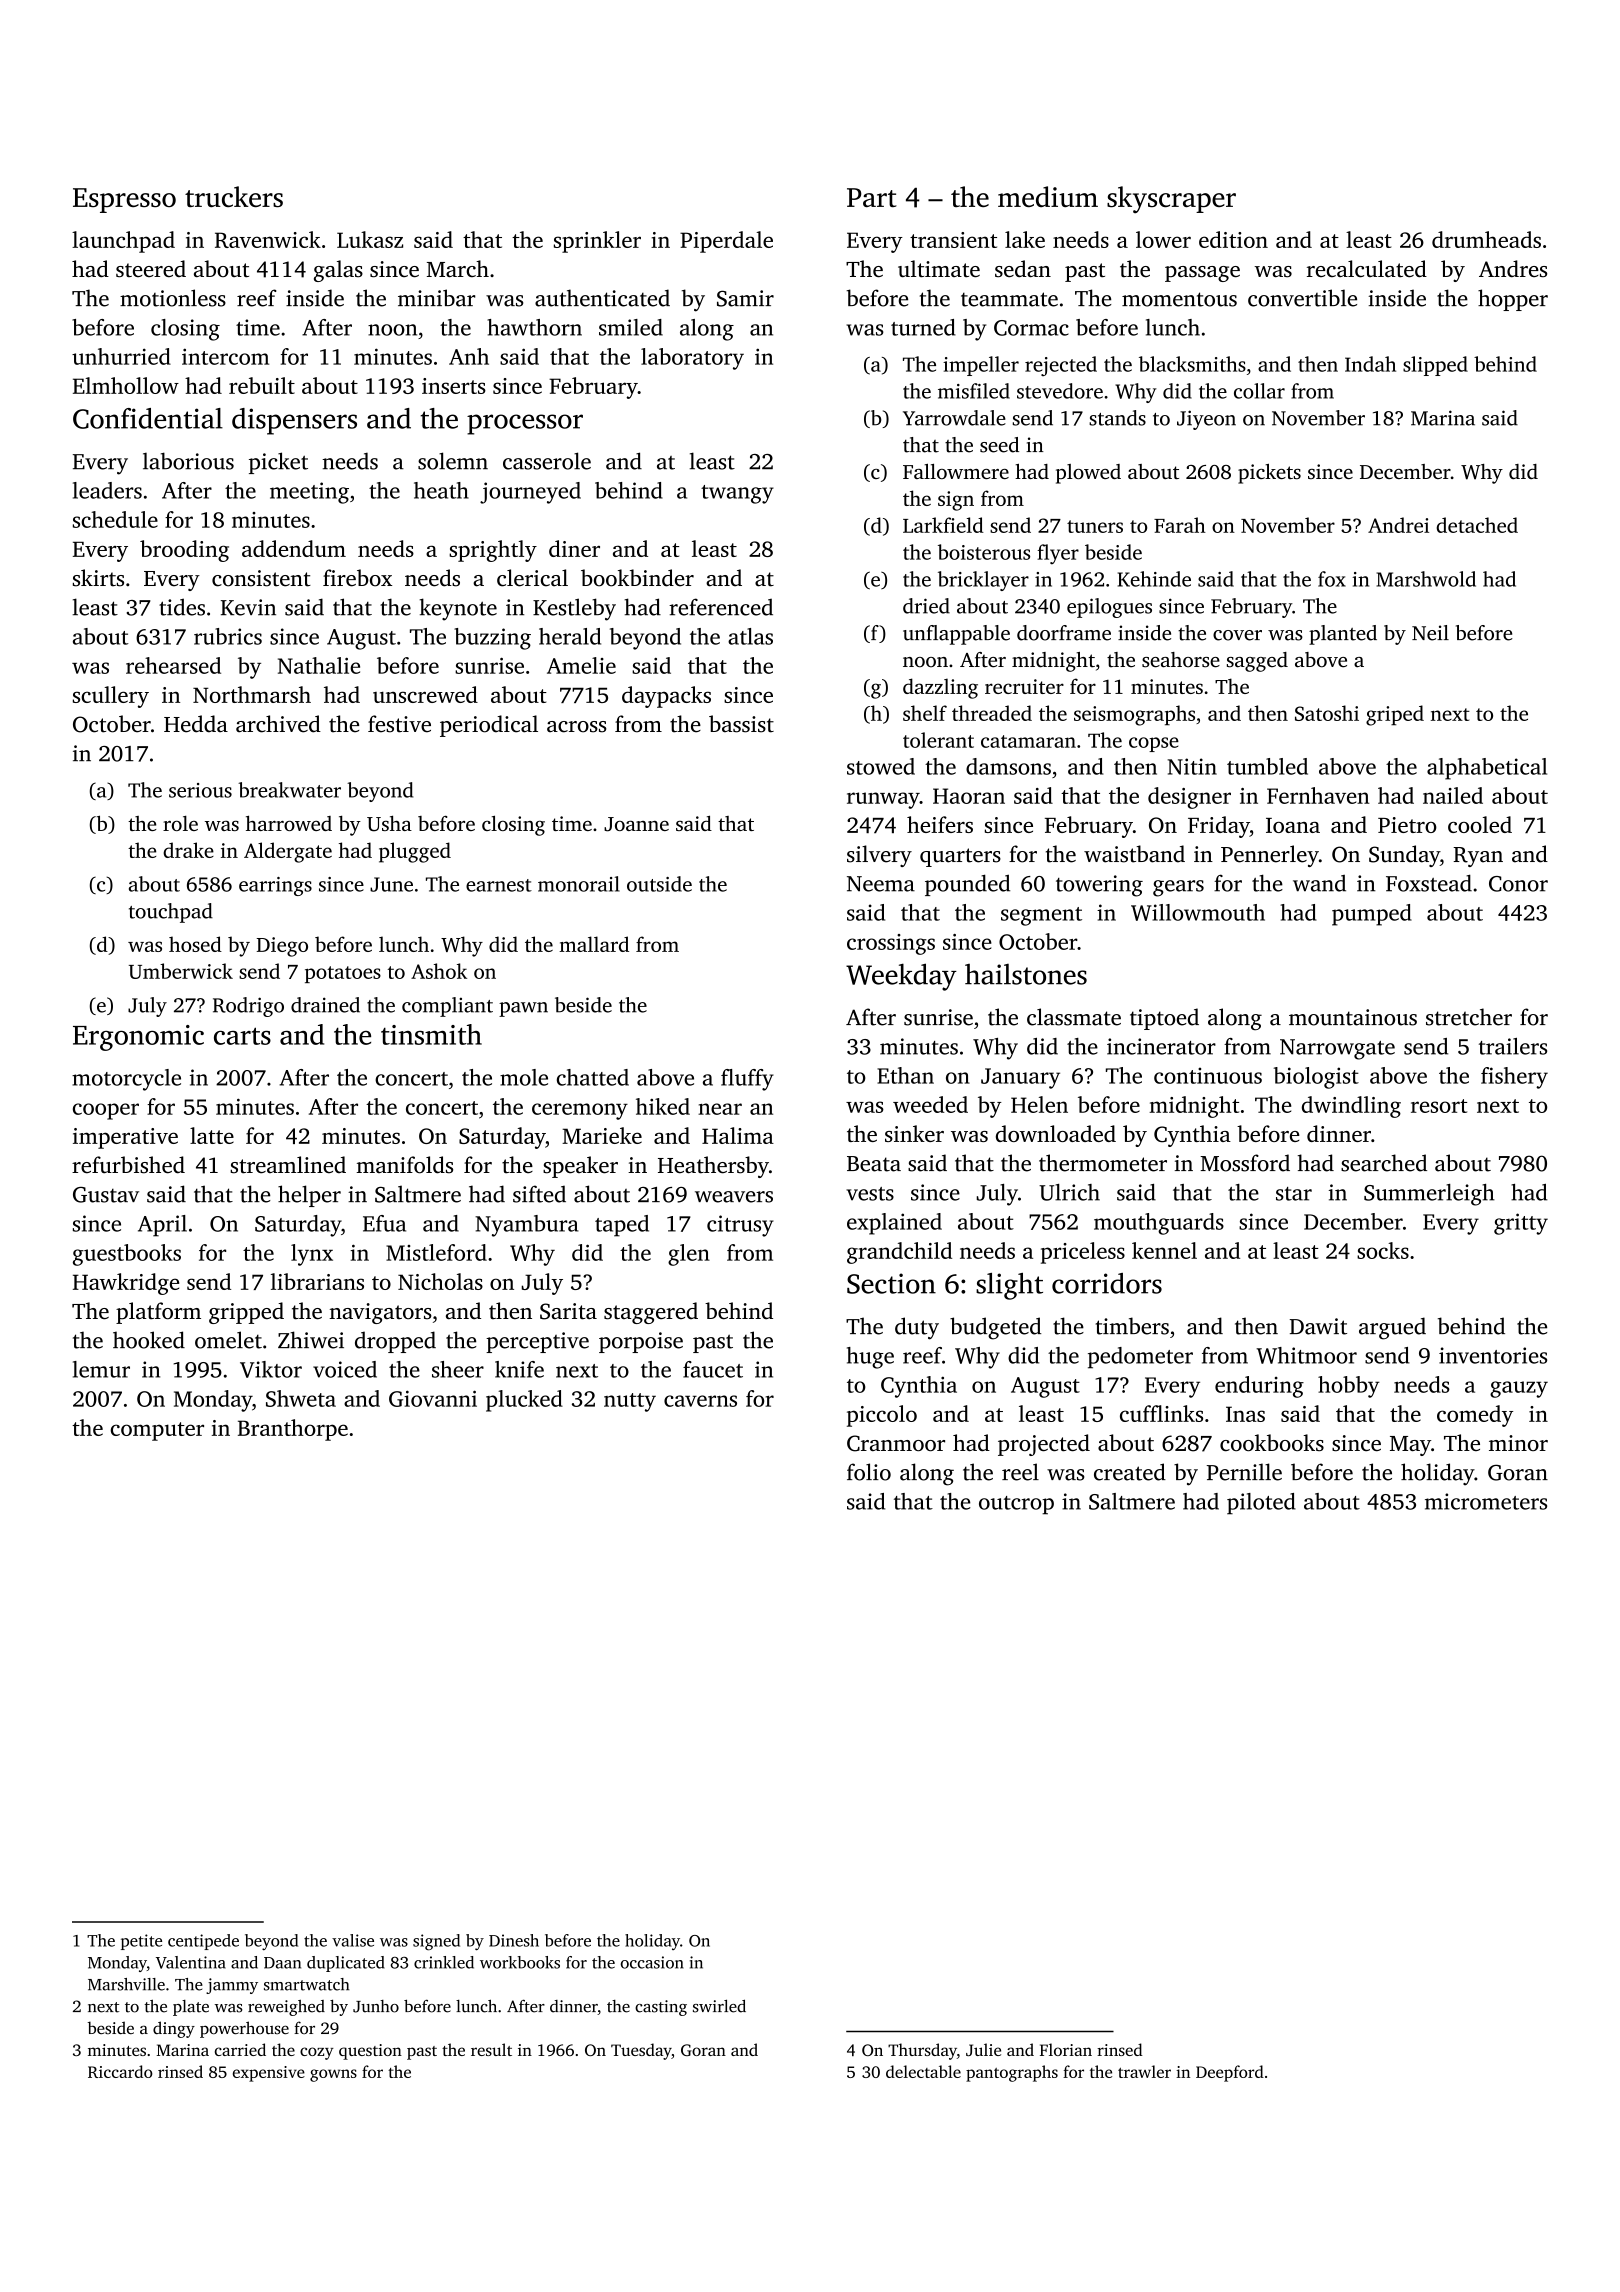  I want to click on Nitin, so click(1192, 766).
